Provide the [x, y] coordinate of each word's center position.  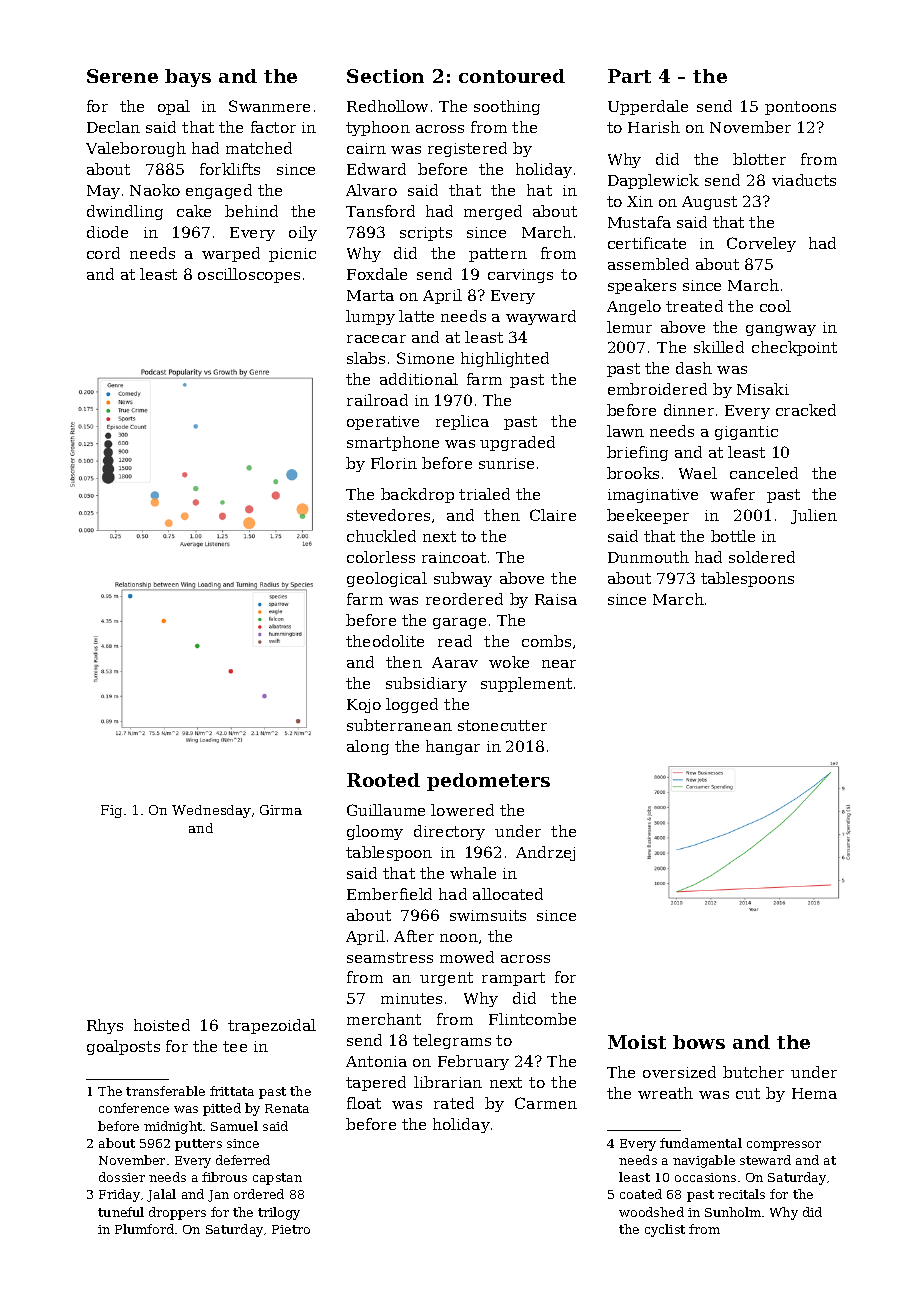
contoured [512, 76]
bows [699, 1042]
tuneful [121, 1212]
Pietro [291, 1229]
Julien [814, 516]
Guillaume [386, 810]
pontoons [800, 108]
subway [463, 579]
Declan [113, 127]
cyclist [665, 1230]
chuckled [381, 536]
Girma [281, 810]
